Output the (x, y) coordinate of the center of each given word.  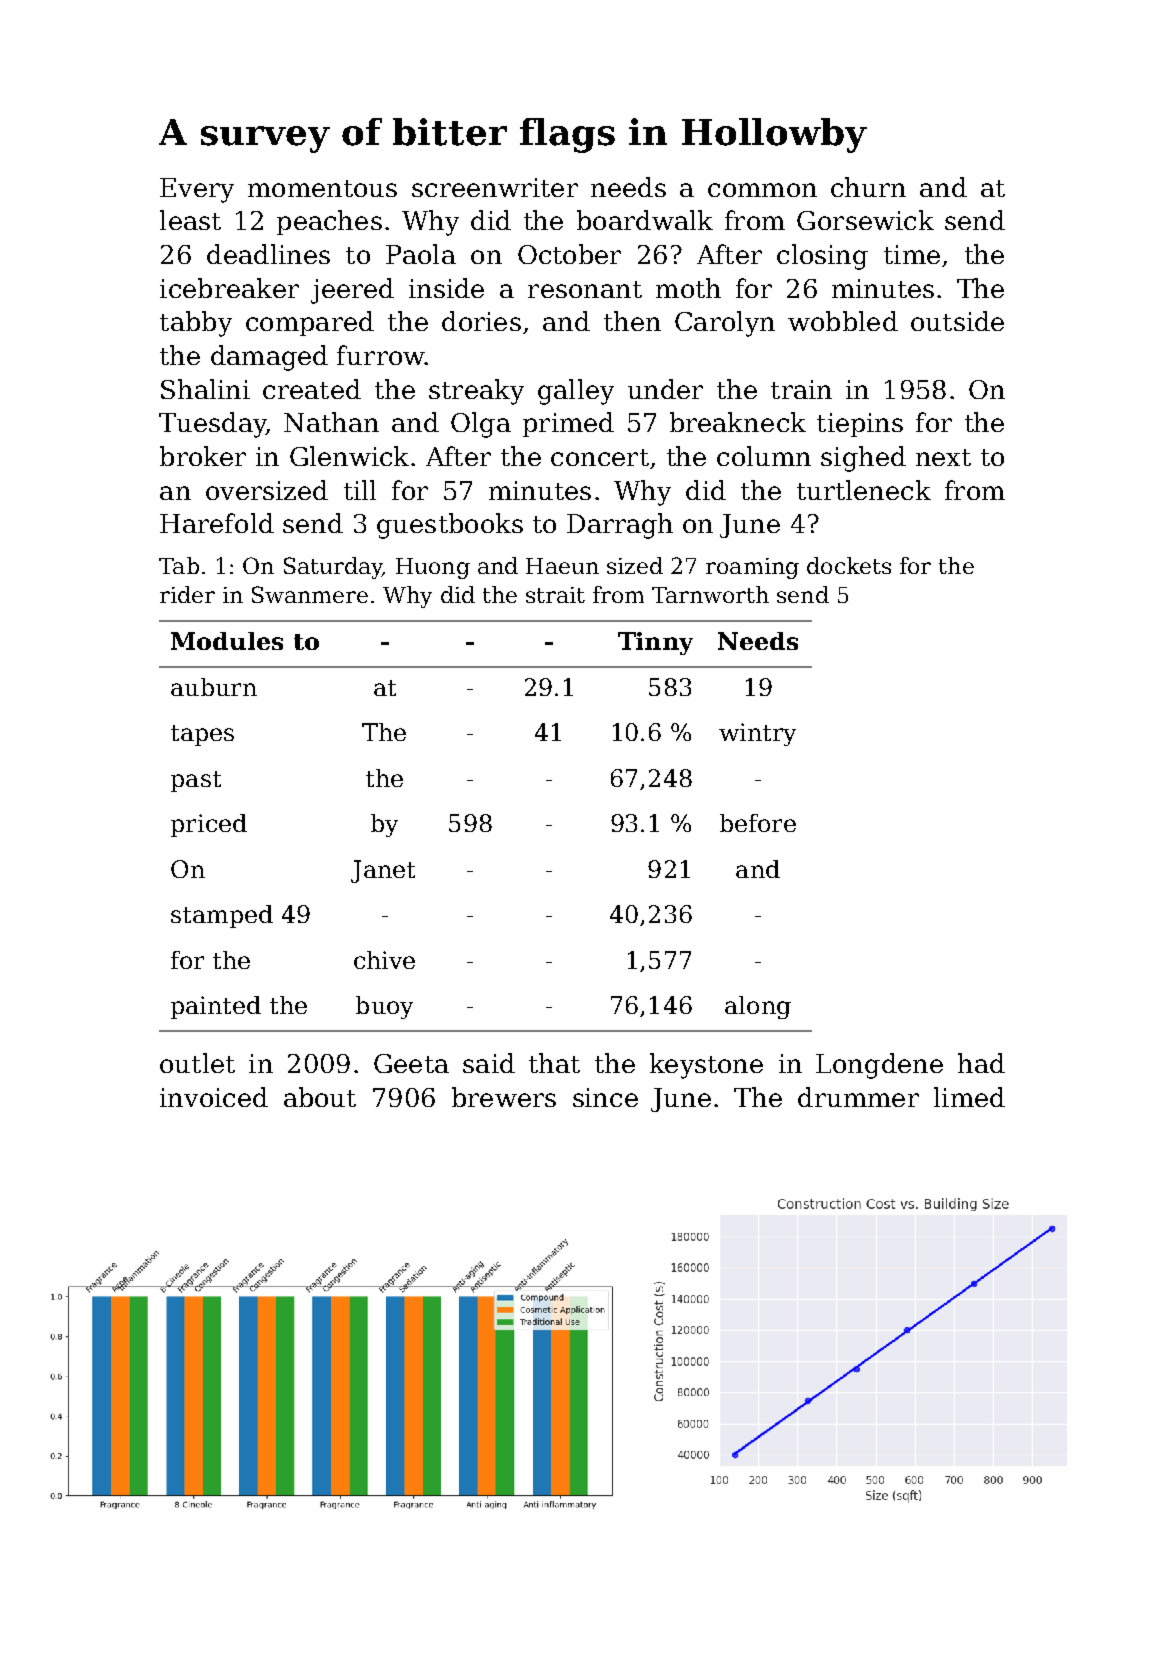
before (758, 823)
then (632, 321)
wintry (757, 734)
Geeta (411, 1063)
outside (957, 321)
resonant (585, 289)
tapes (202, 735)
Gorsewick (865, 220)
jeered (352, 291)
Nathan (331, 422)
